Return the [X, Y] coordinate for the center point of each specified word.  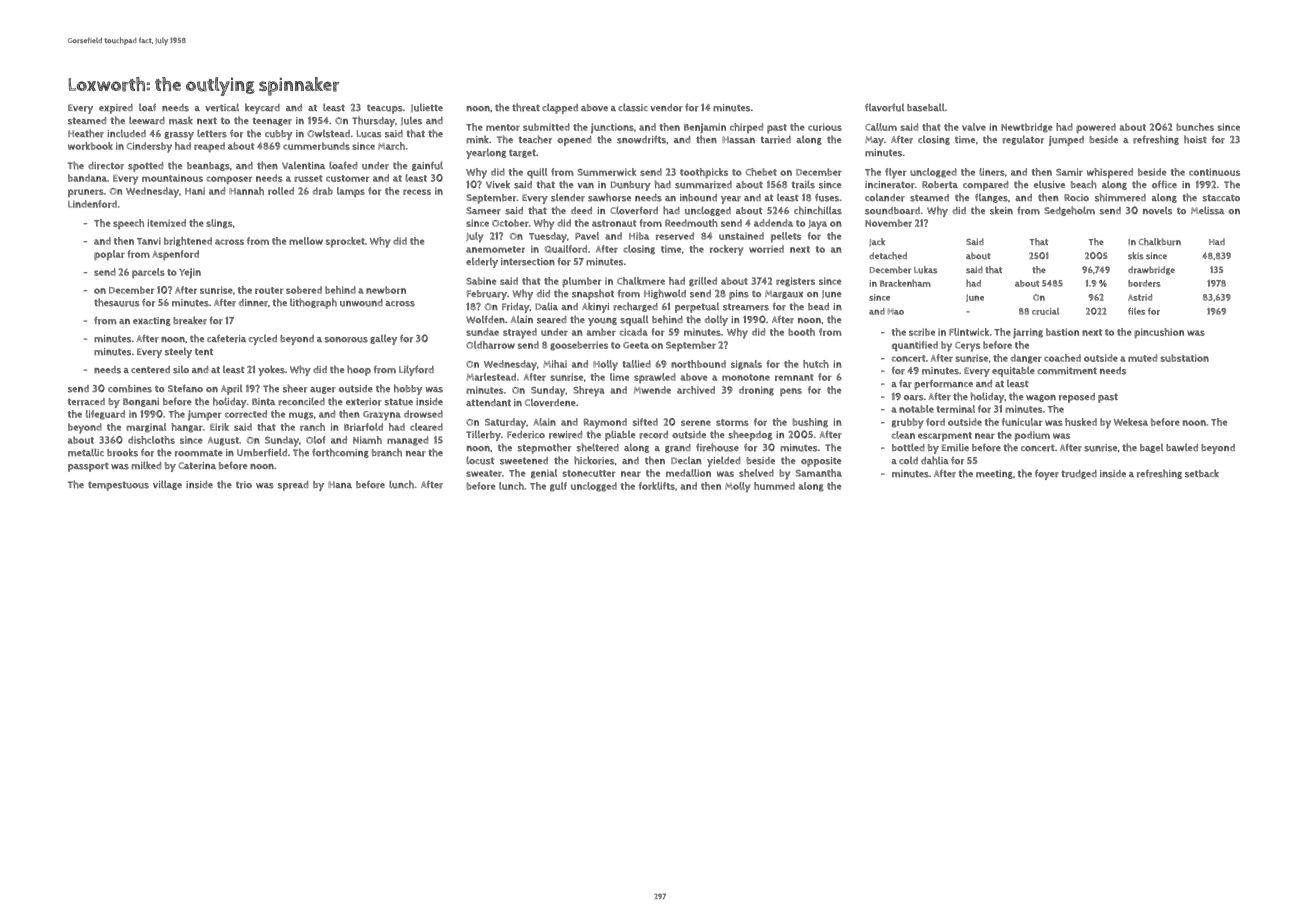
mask [181, 121]
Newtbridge [1027, 128]
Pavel [587, 236]
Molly [738, 487]
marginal [146, 428]
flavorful [884, 107]
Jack [877, 242]
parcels [148, 273]
